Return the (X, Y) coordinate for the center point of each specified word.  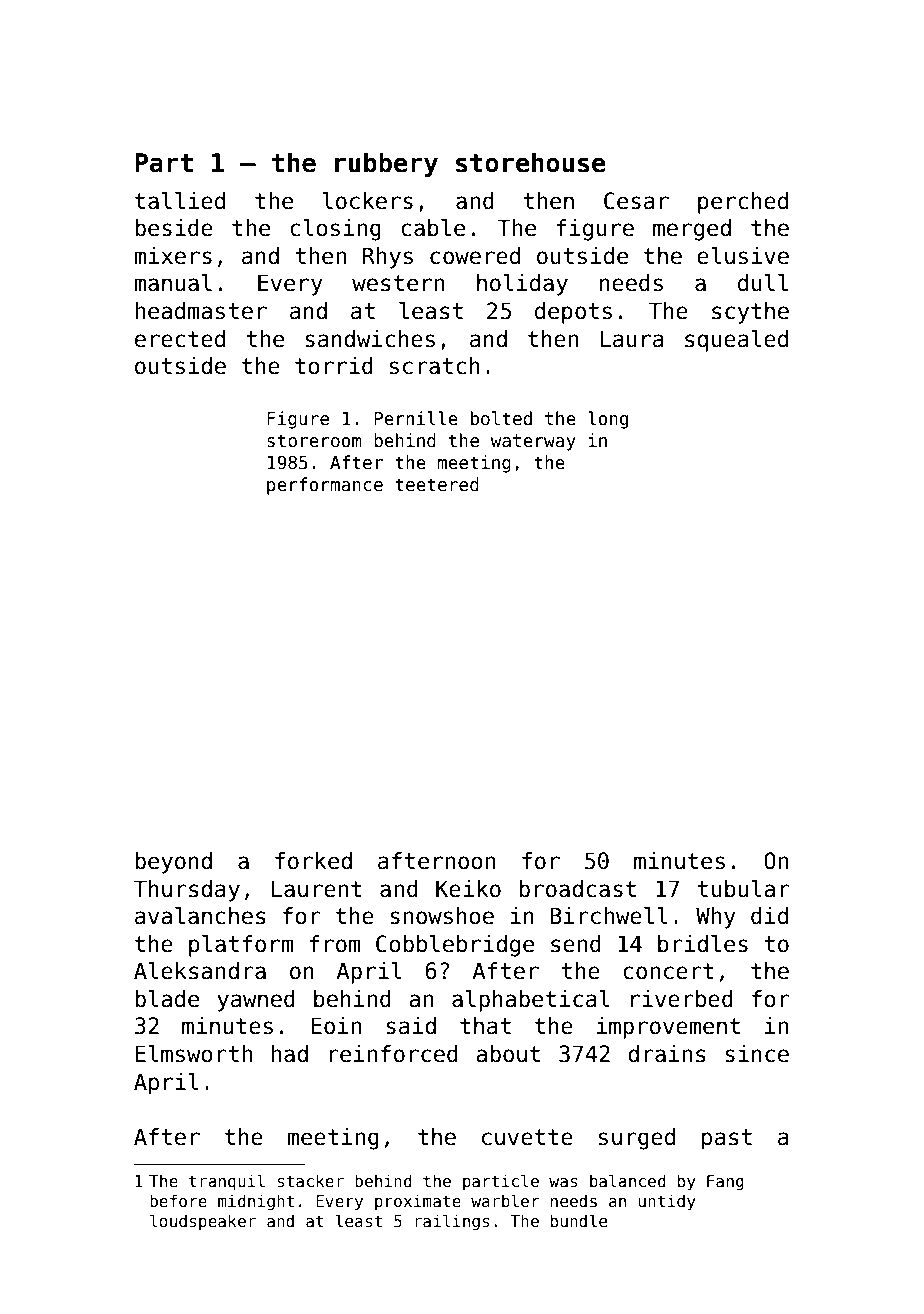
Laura (631, 339)
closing (335, 230)
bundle (579, 1220)
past (727, 1139)
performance (325, 486)
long (608, 420)
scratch (435, 366)
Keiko (468, 889)
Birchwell (609, 916)
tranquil (227, 1182)
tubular (743, 889)
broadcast (577, 889)
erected (180, 339)
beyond (173, 863)
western (398, 283)
